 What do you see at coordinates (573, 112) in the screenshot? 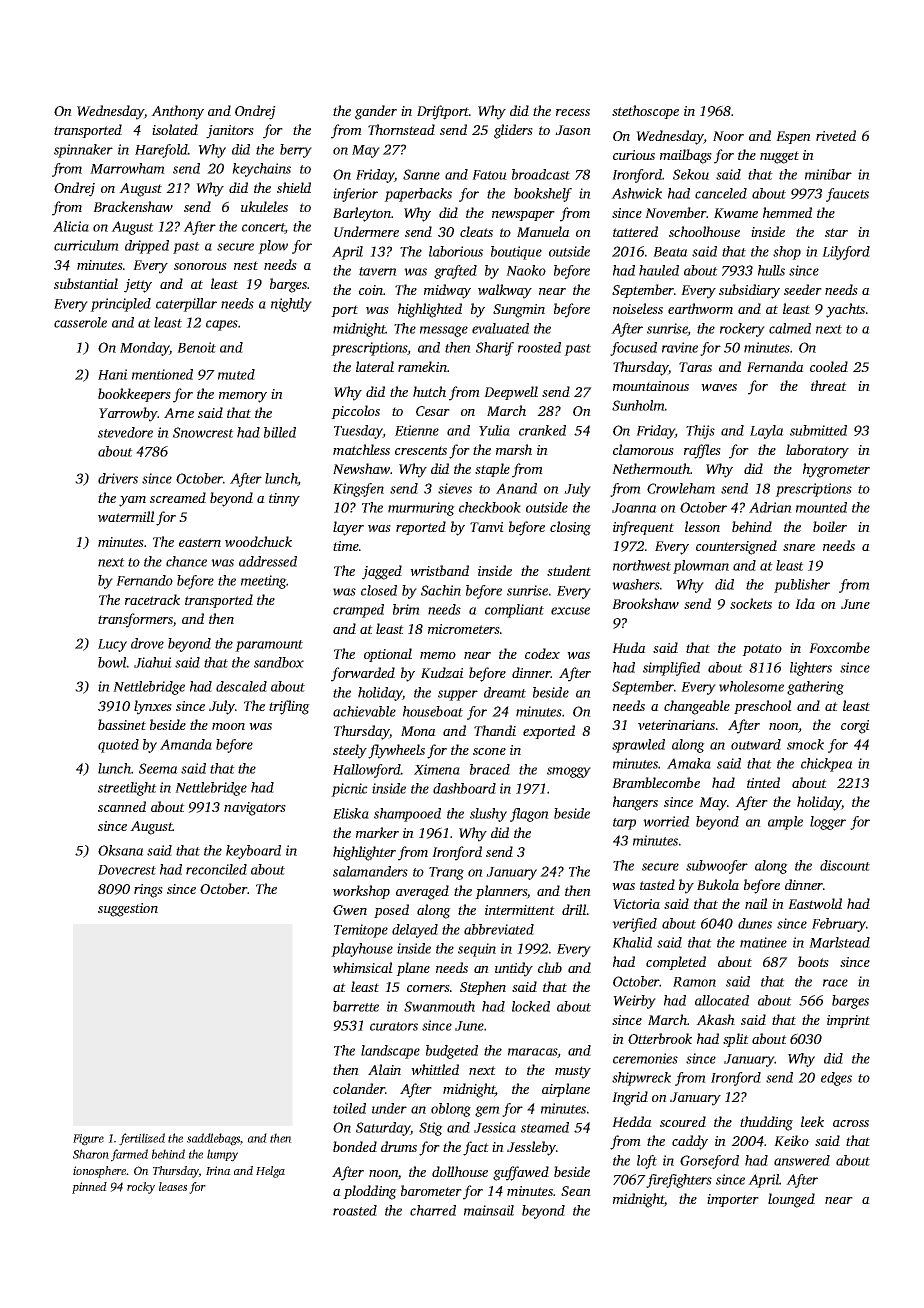
I see `recess` at bounding box center [573, 112].
